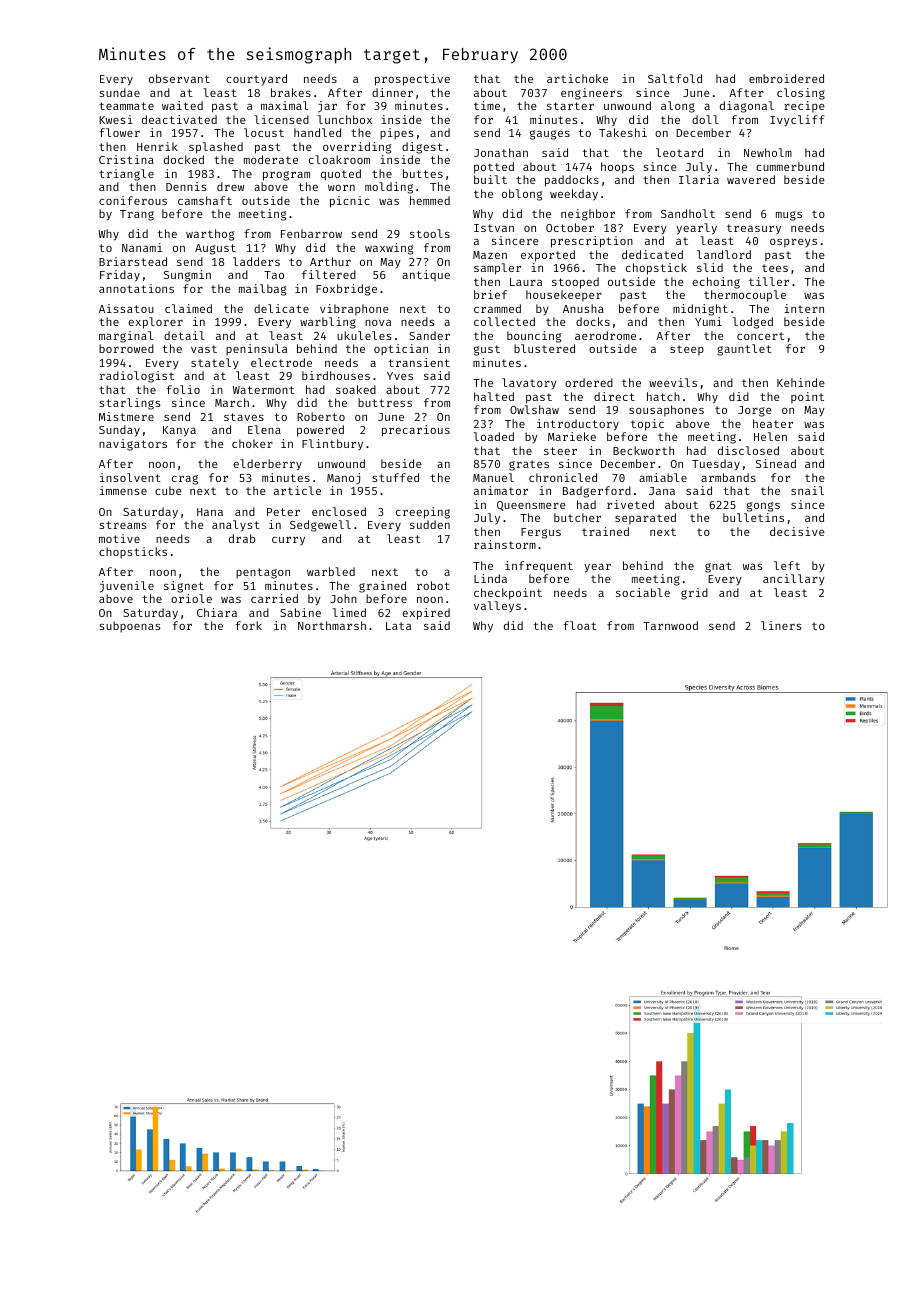 Image resolution: width=924 pixels, height=1308 pixels. I want to click on soaked, so click(356, 389).
